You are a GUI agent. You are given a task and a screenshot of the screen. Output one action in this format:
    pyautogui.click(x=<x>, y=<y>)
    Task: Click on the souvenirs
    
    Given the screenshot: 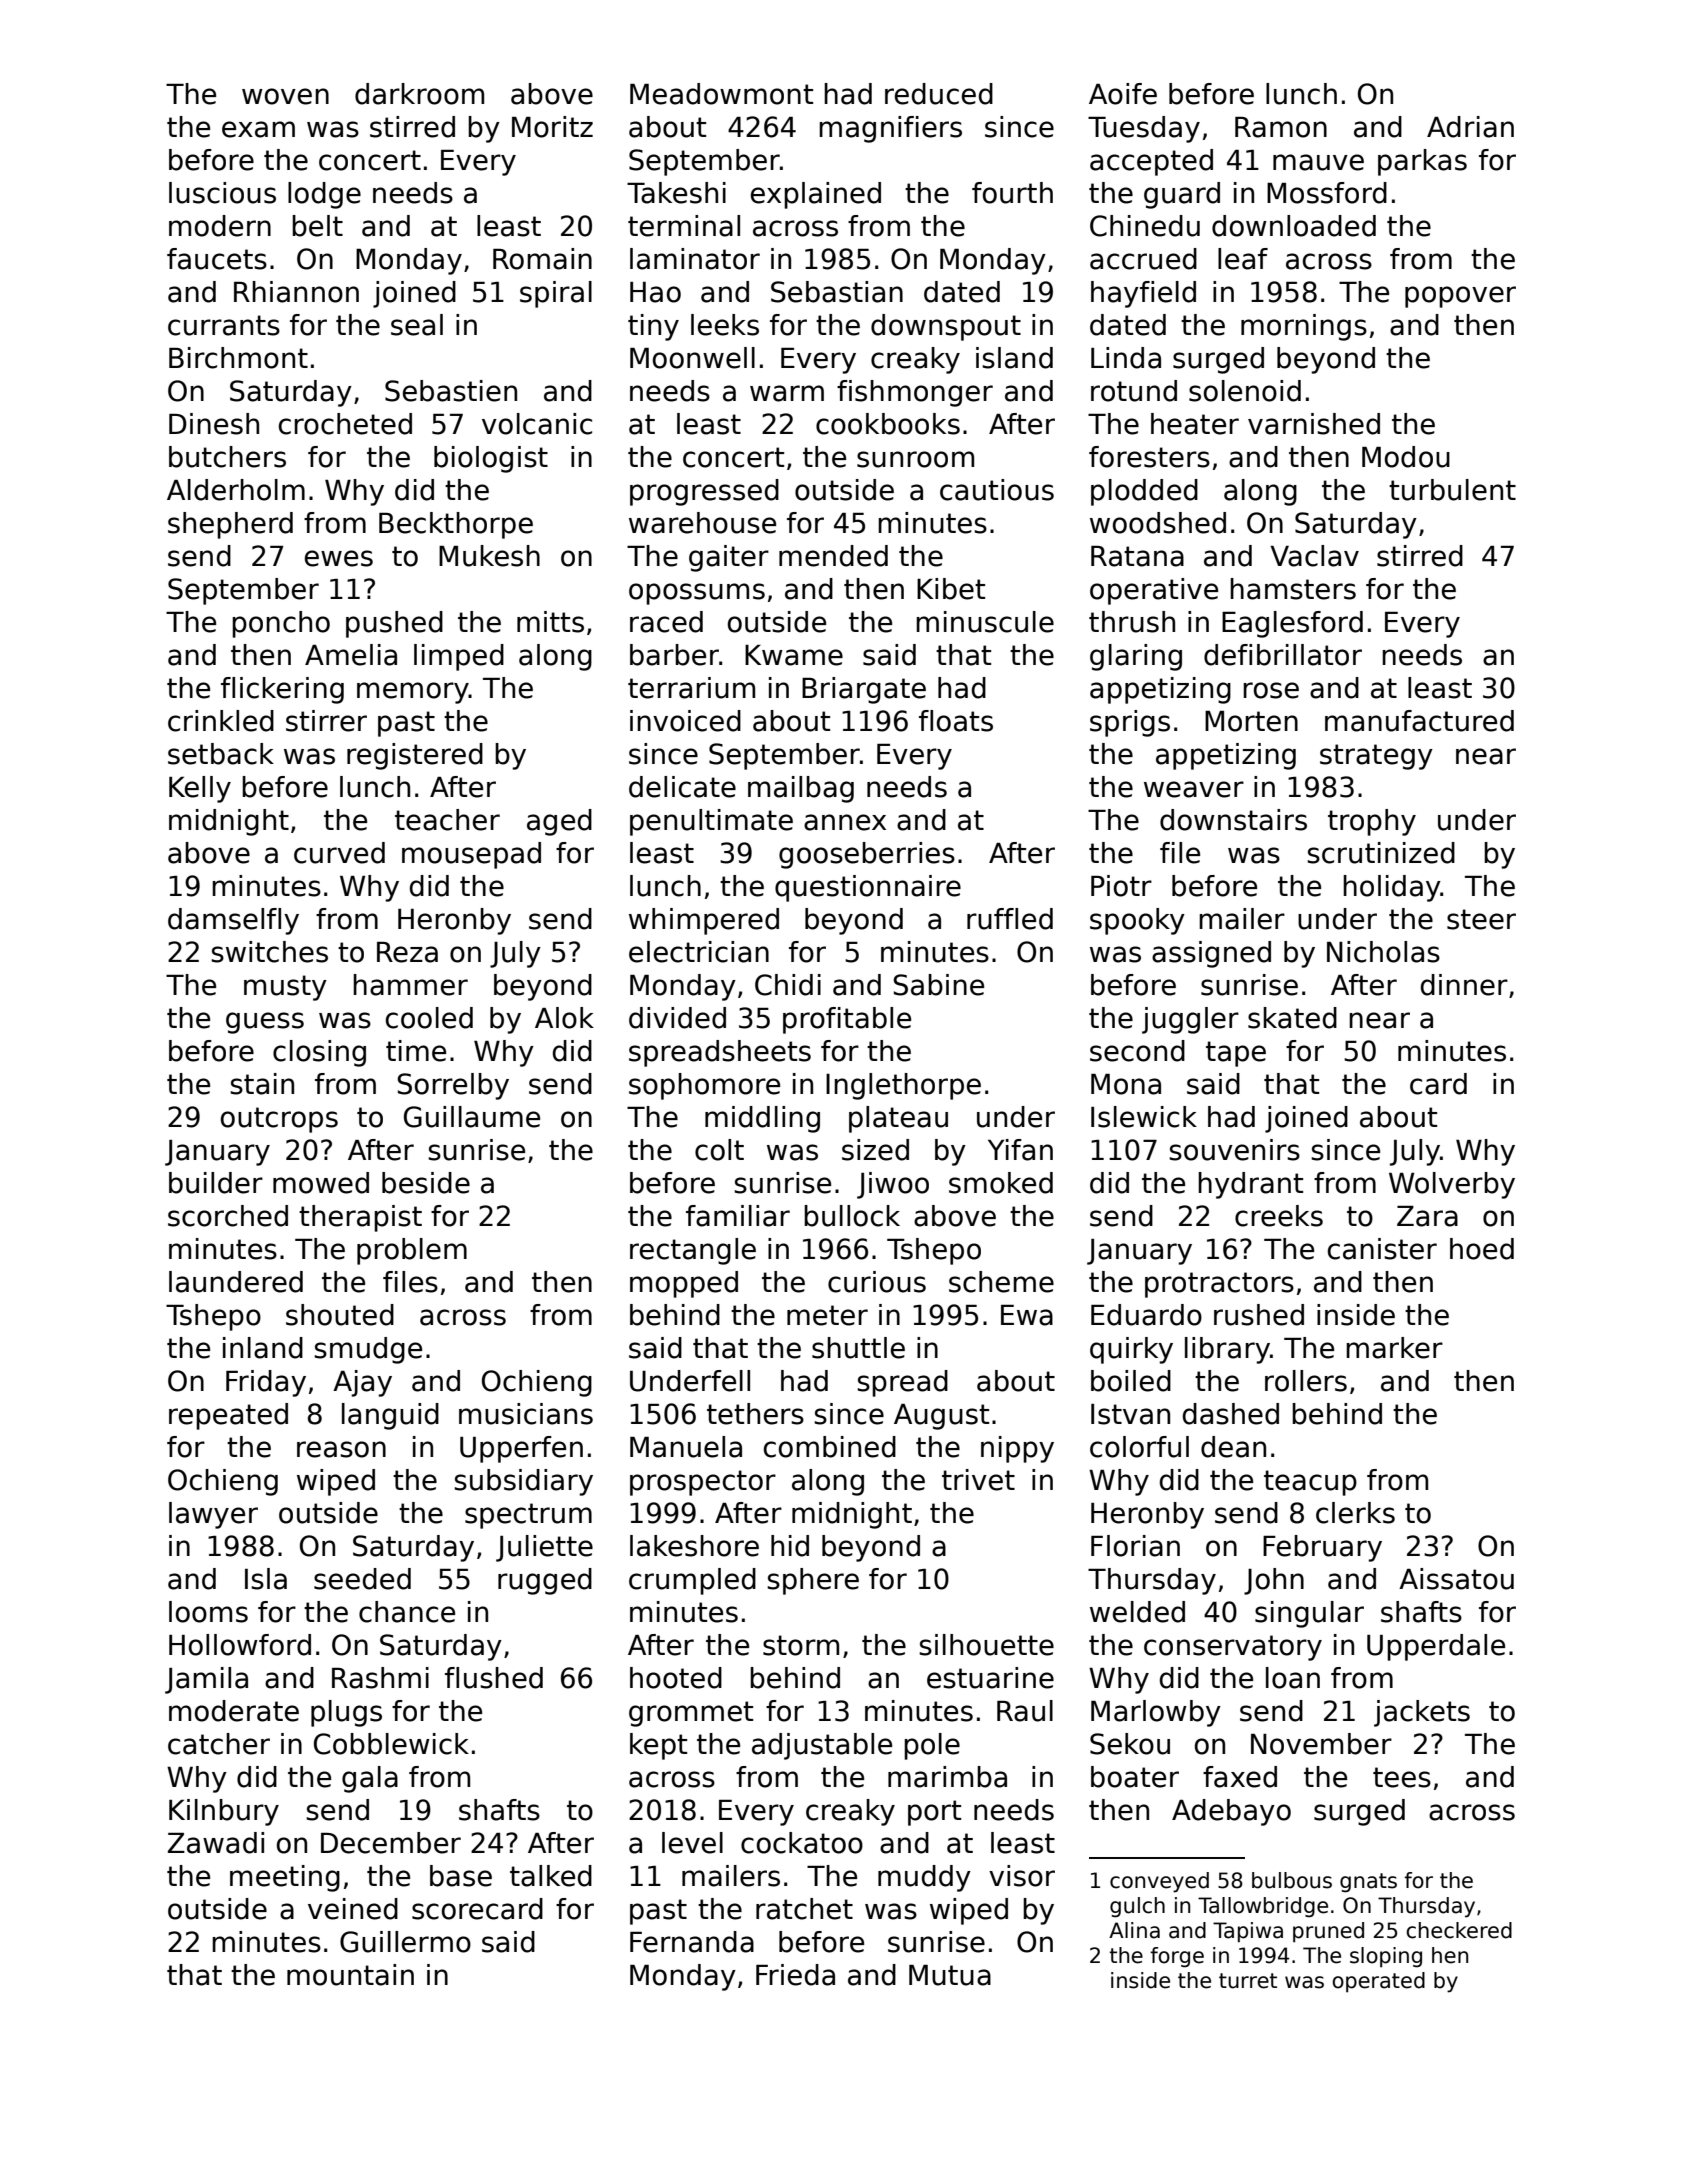 What is the action you would take?
    pyautogui.click(x=1234, y=1150)
